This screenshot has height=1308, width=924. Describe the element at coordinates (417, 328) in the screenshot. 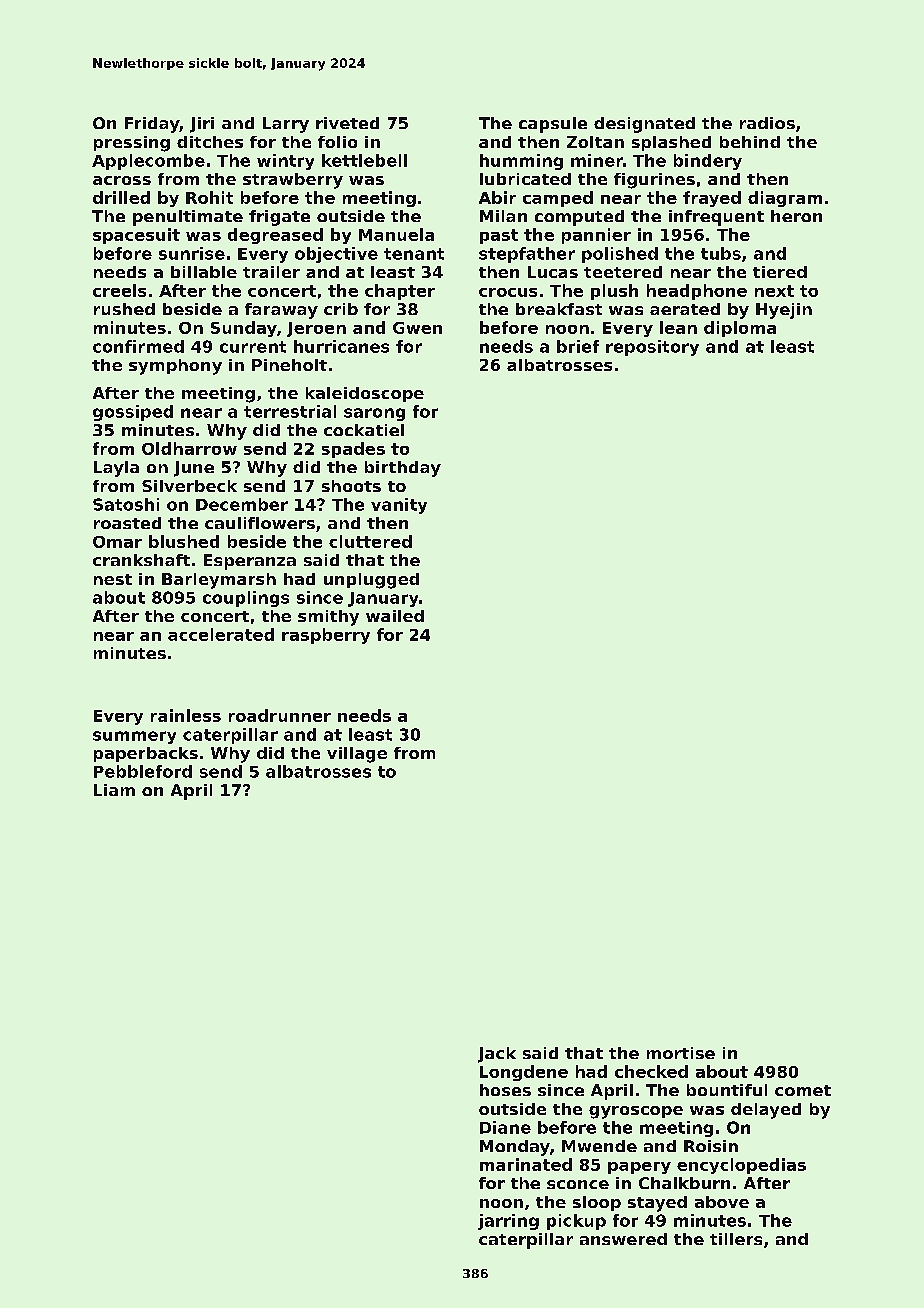

I see `Gwen` at that location.
